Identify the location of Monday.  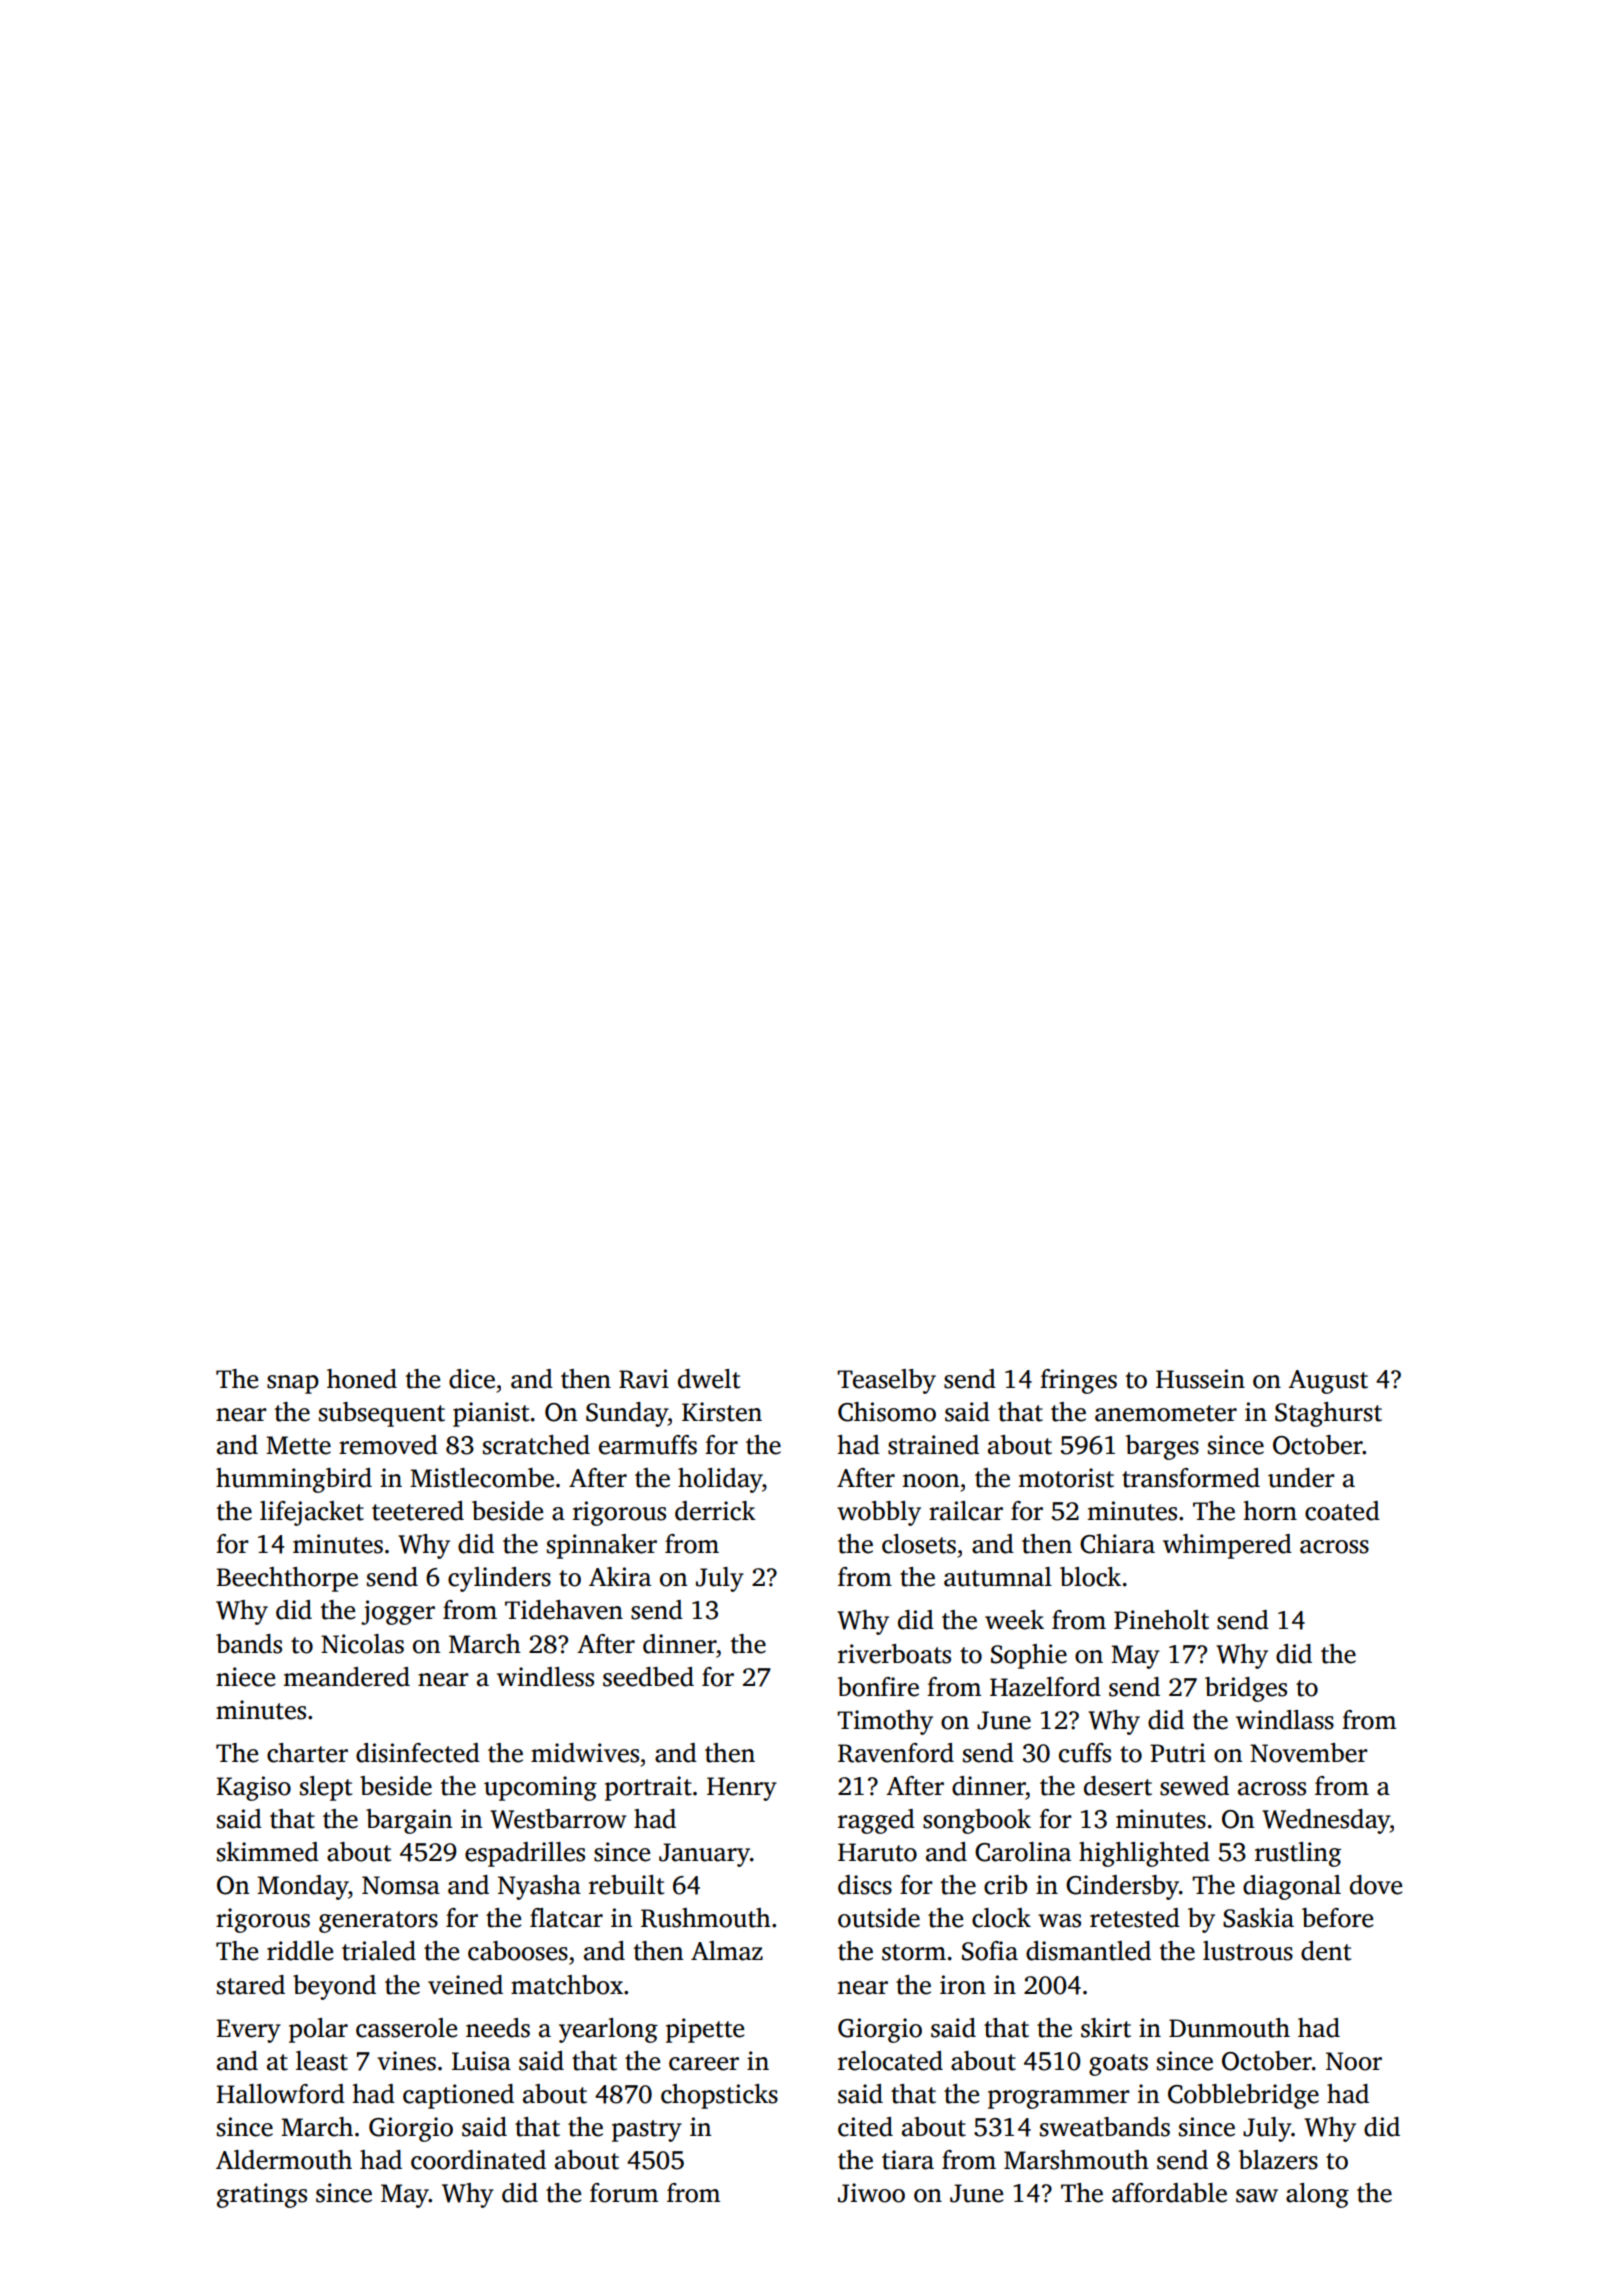
(302, 1887).
